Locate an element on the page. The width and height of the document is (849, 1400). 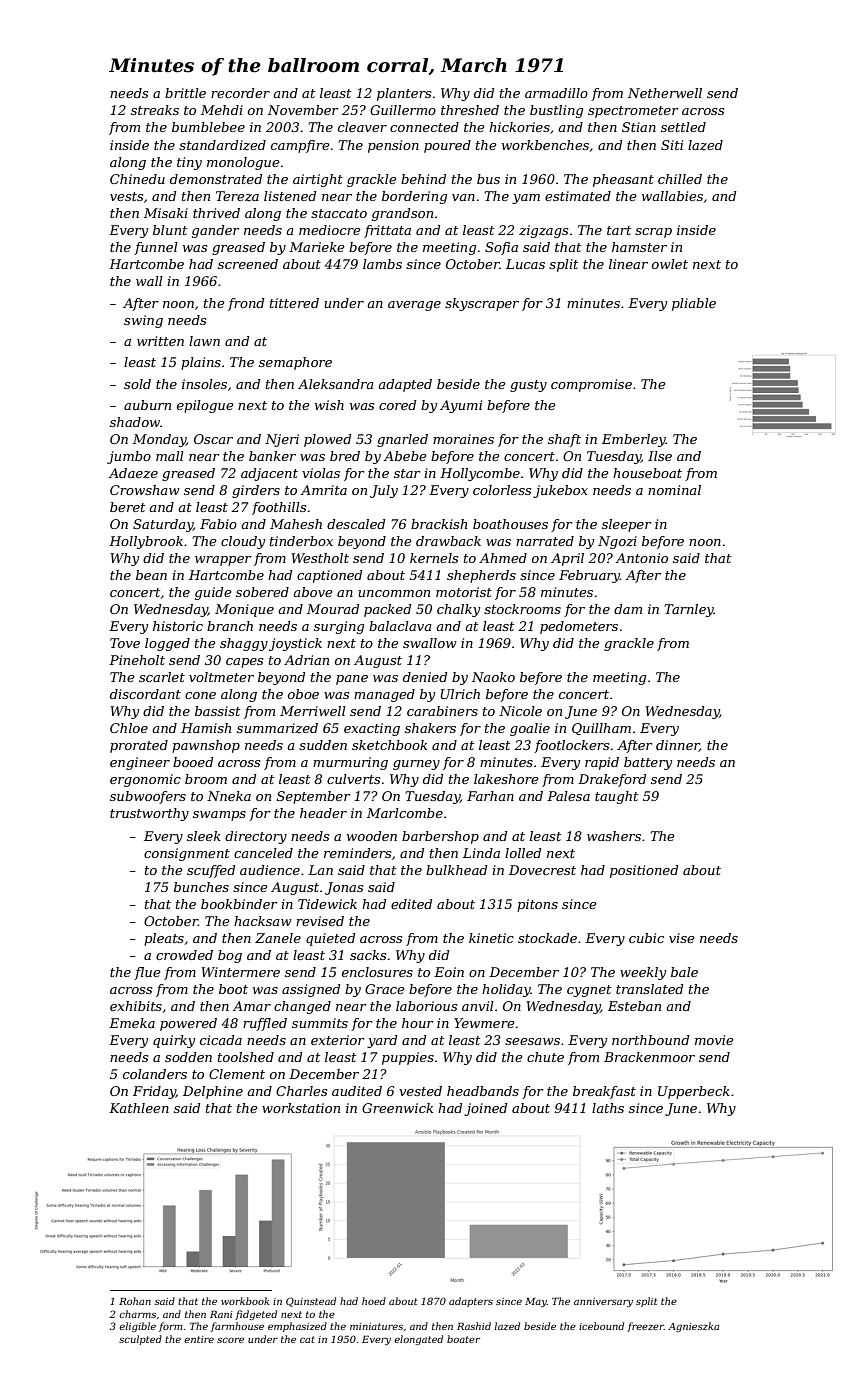
nominal is located at coordinates (674, 490).
